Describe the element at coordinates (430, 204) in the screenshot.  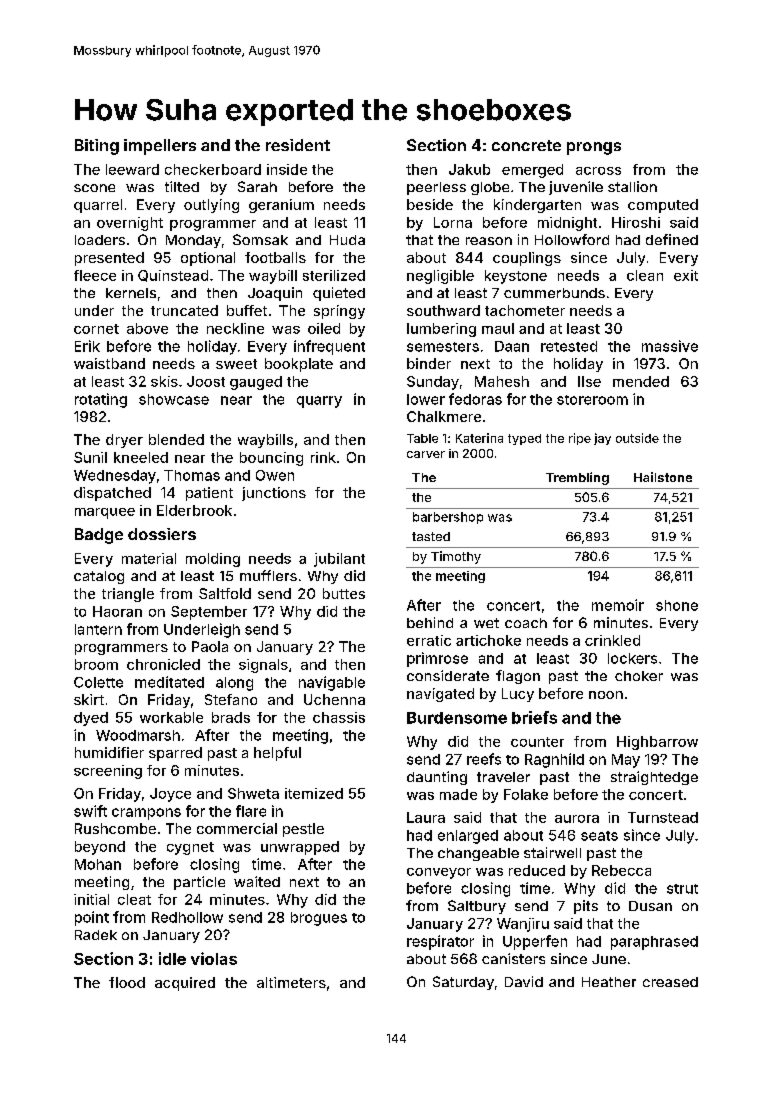
I see `beside` at that location.
